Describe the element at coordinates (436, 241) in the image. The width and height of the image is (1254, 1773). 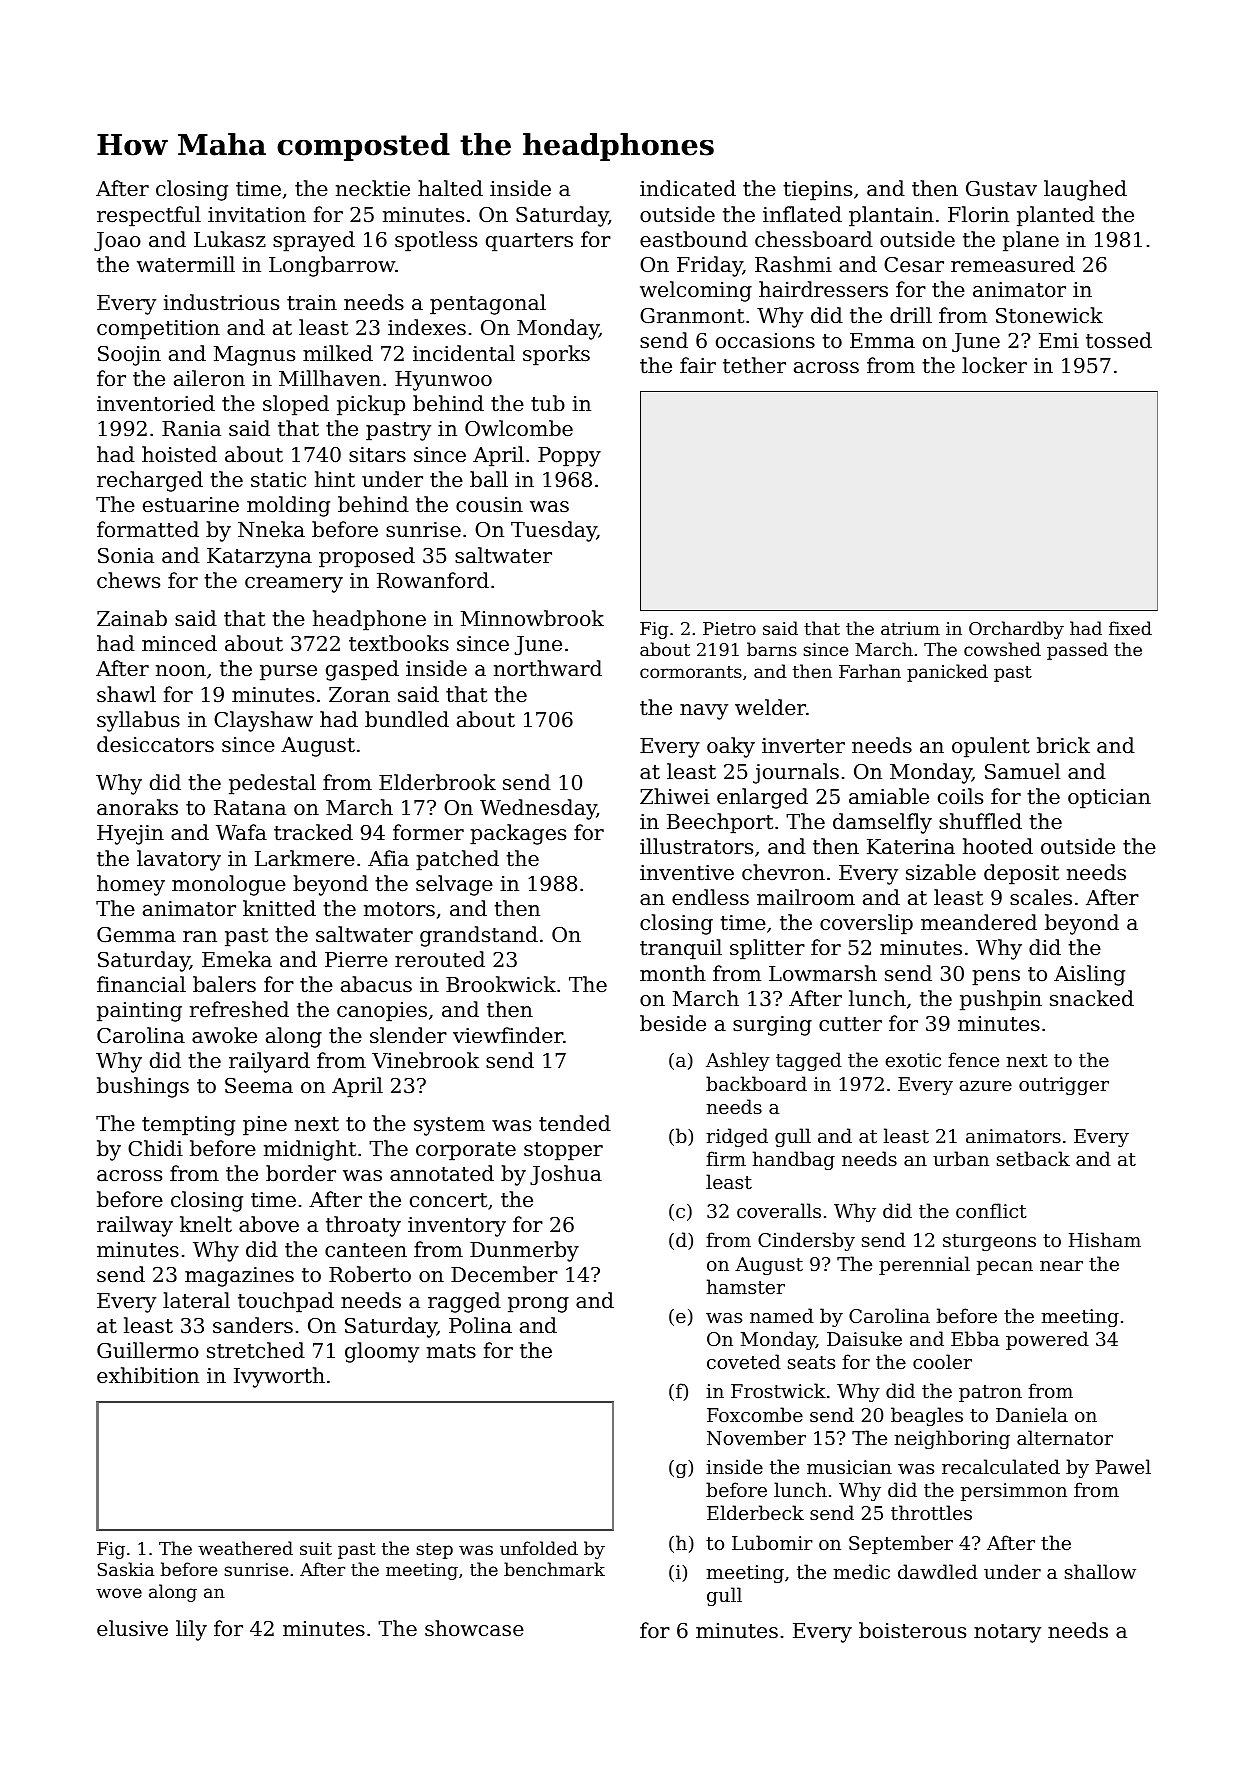
I see `spotless` at that location.
